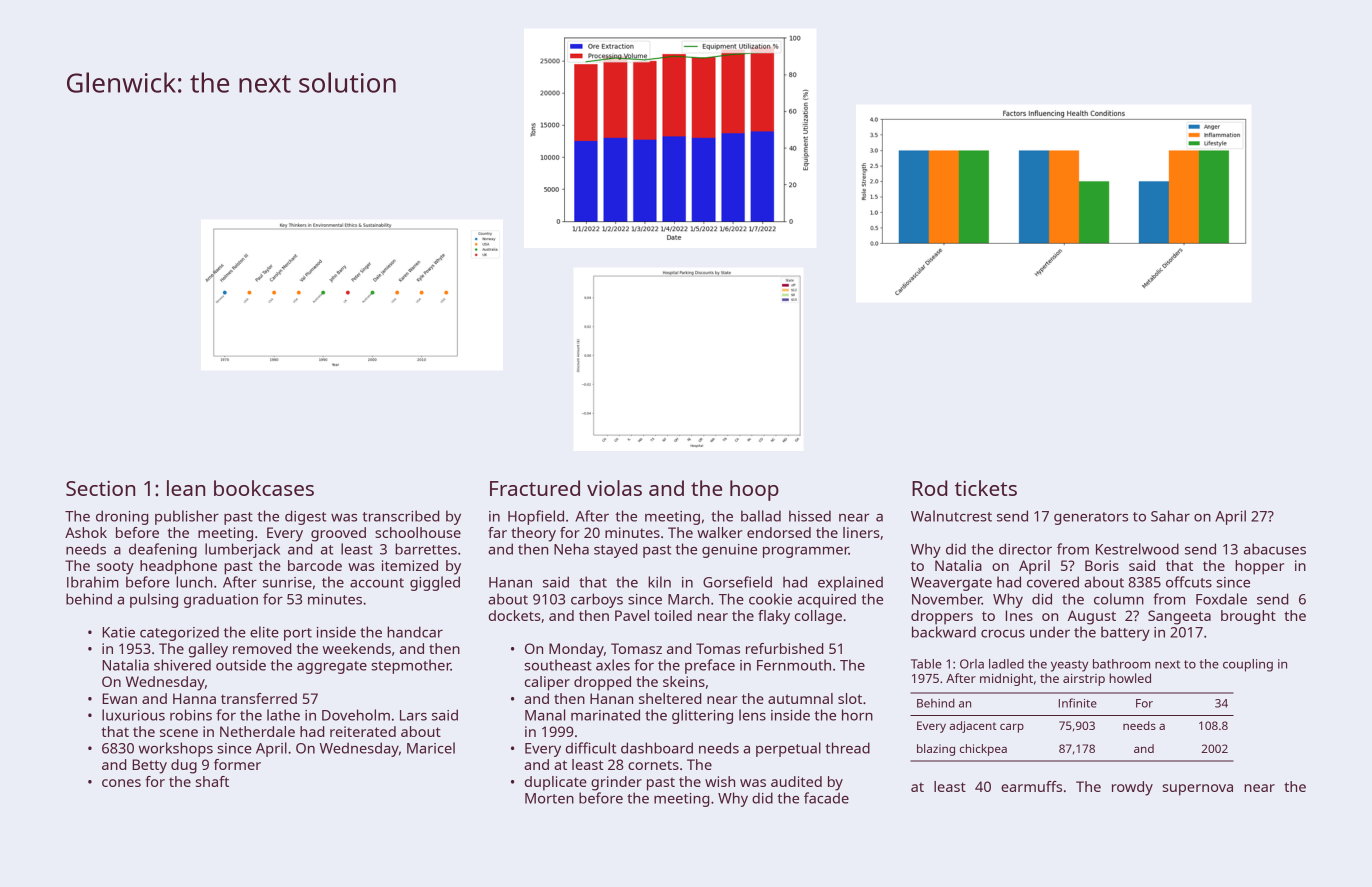 The width and height of the screenshot is (1372, 887). What do you see at coordinates (684, 681) in the screenshot?
I see `skeins` at bounding box center [684, 681].
